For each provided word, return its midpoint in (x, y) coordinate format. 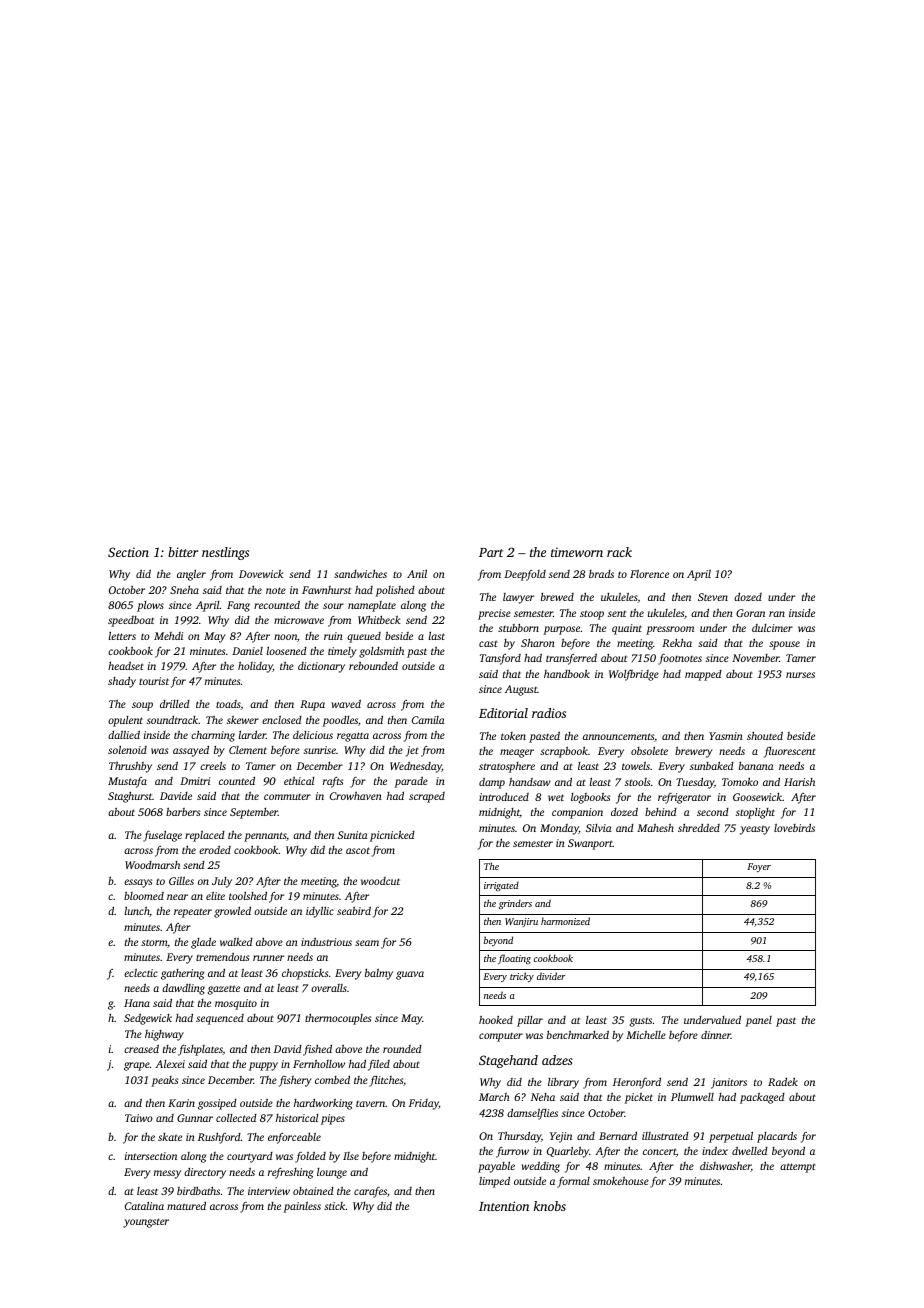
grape (137, 1066)
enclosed (282, 720)
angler (191, 575)
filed (379, 1065)
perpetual (731, 1137)
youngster (146, 1223)
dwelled (750, 1150)
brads (601, 574)
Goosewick (757, 797)
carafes (370, 1192)
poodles (340, 721)
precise (494, 614)
